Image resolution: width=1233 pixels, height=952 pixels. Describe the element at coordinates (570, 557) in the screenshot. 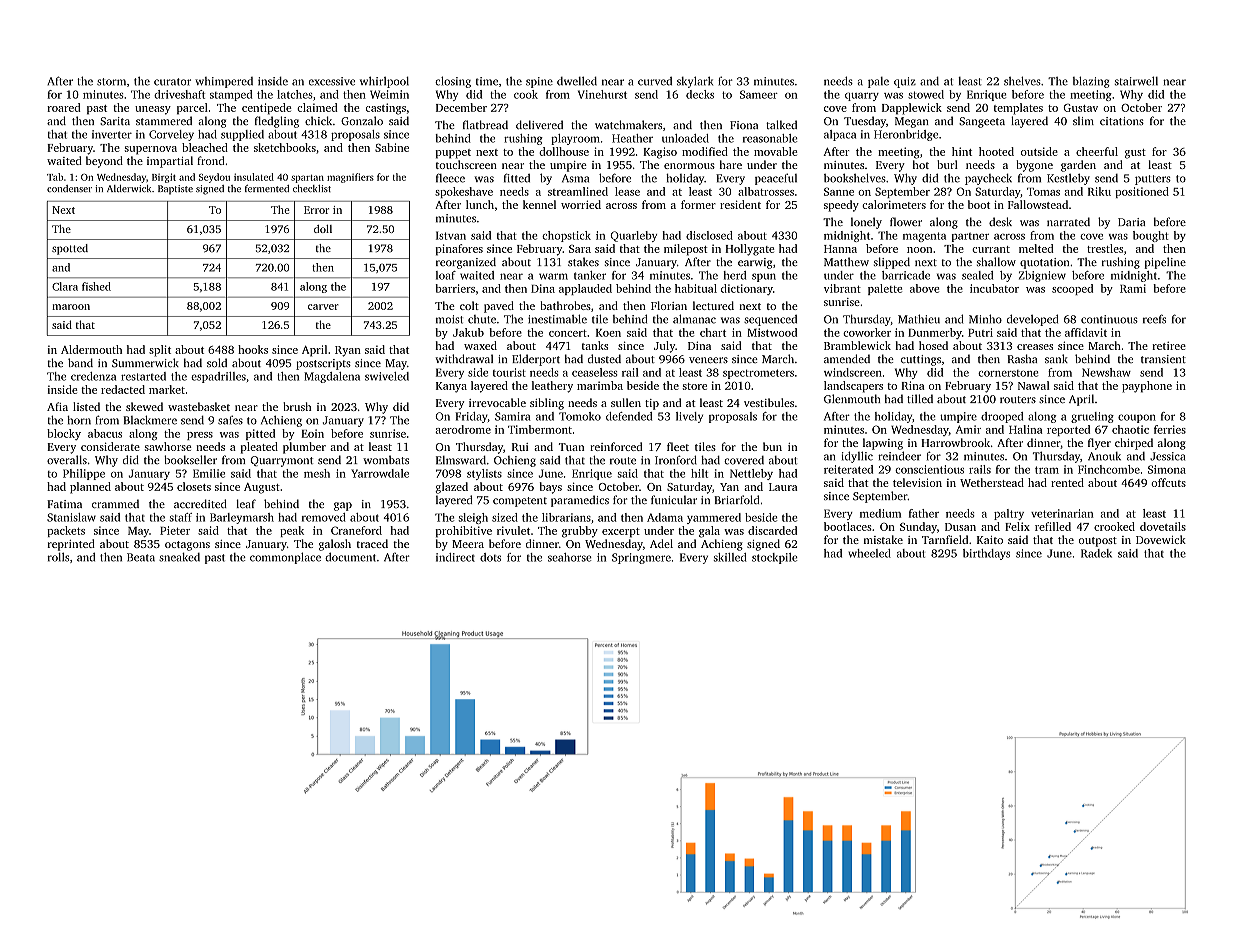

I see `seahorse` at that location.
